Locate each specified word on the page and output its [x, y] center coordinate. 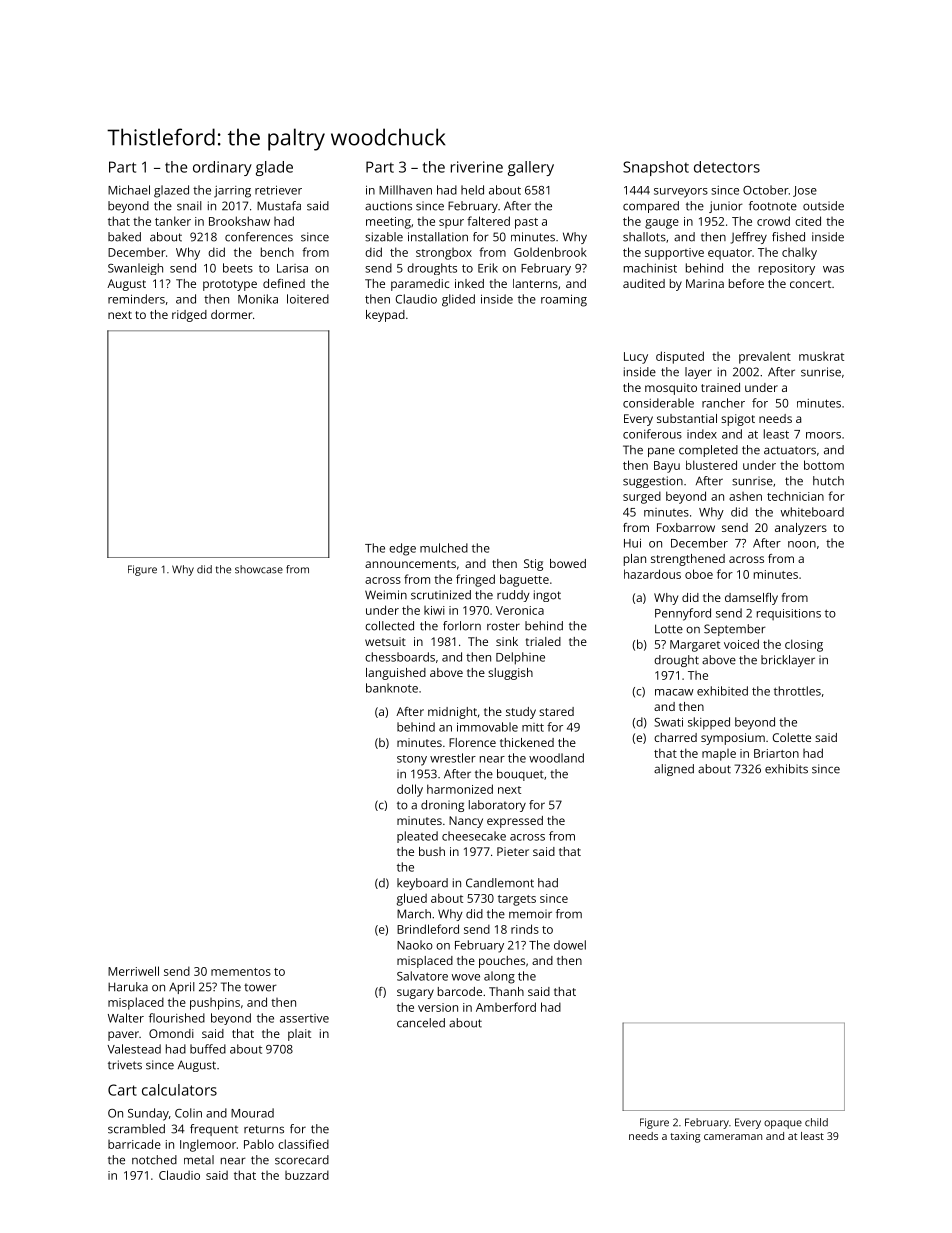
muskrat [821, 356]
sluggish [510, 674]
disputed [680, 357]
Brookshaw [239, 221]
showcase [259, 569]
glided [458, 300]
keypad [385, 316]
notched [154, 1160]
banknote [392, 688]
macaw [674, 692]
